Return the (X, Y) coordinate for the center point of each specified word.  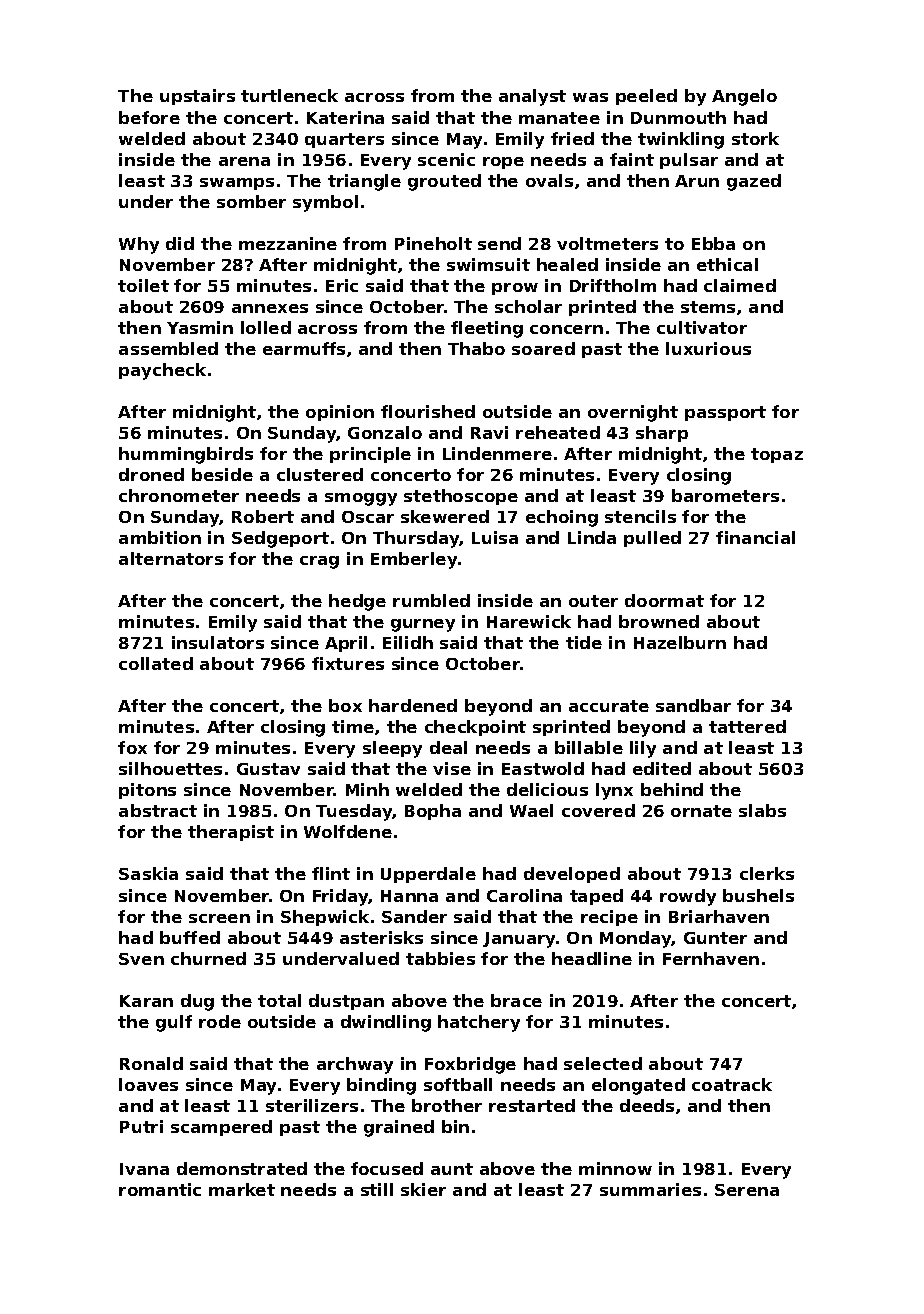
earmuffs (304, 348)
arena (244, 161)
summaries (650, 1189)
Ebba (713, 243)
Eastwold (543, 768)
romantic (160, 1189)
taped (596, 897)
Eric (342, 285)
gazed (754, 182)
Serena (747, 1190)
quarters (344, 140)
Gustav (268, 769)
